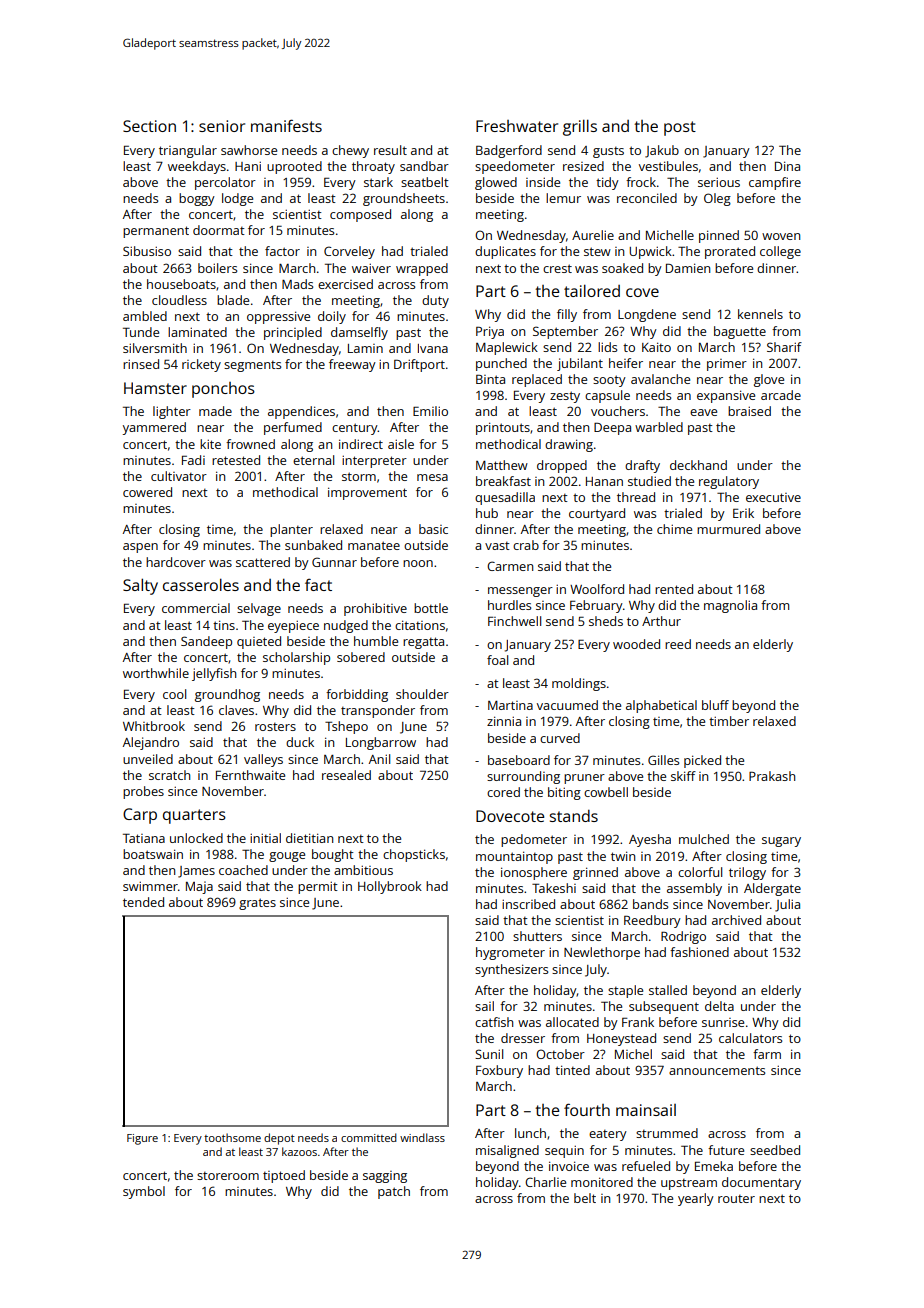 The width and height of the image is (924, 1308). Describe the element at coordinates (144, 1192) in the image. I see `symbol` at that location.
